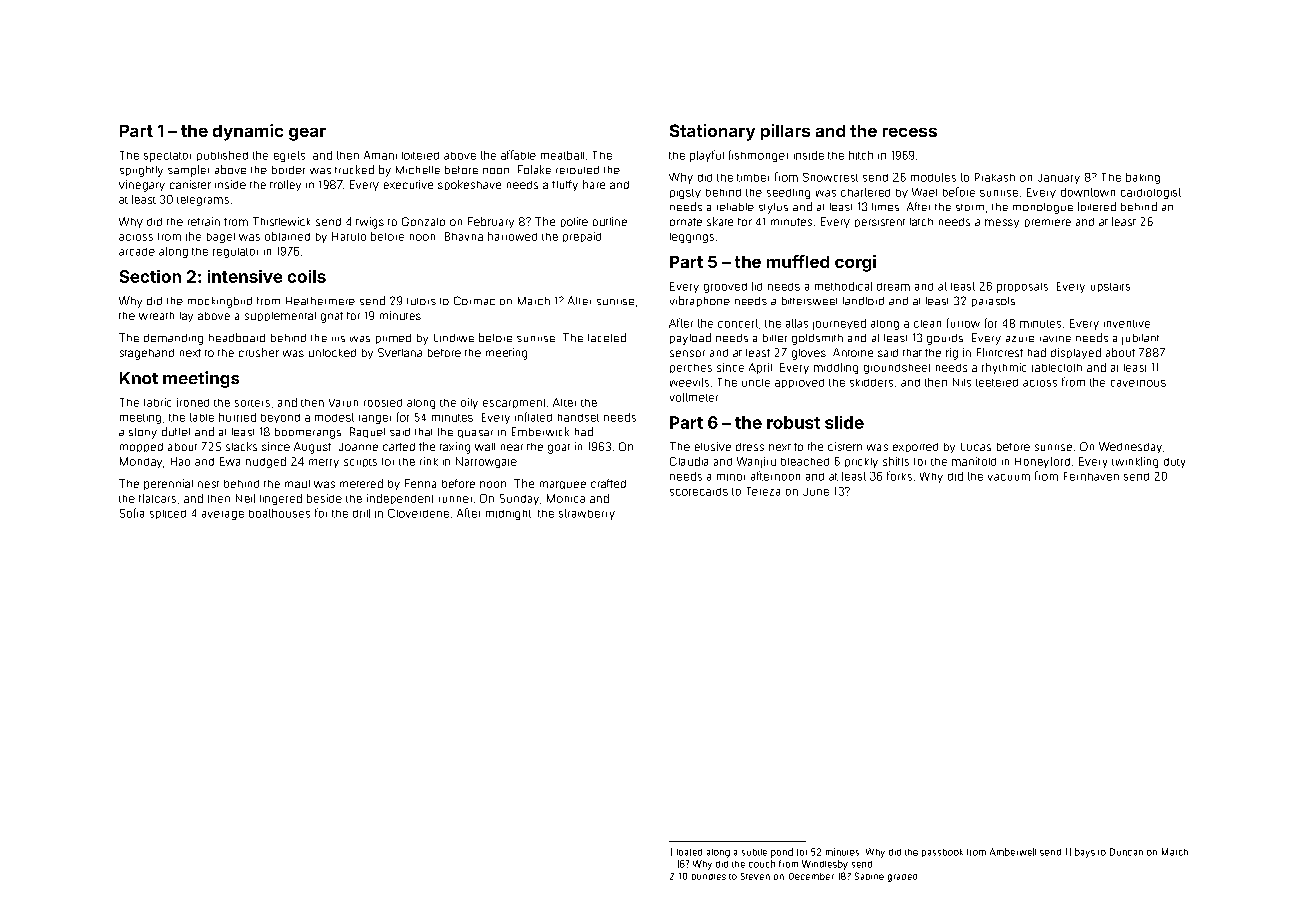 Image resolution: width=1308 pixels, height=924 pixels. Describe the element at coordinates (1126, 852) in the screenshot. I see `Duncan` at that location.
